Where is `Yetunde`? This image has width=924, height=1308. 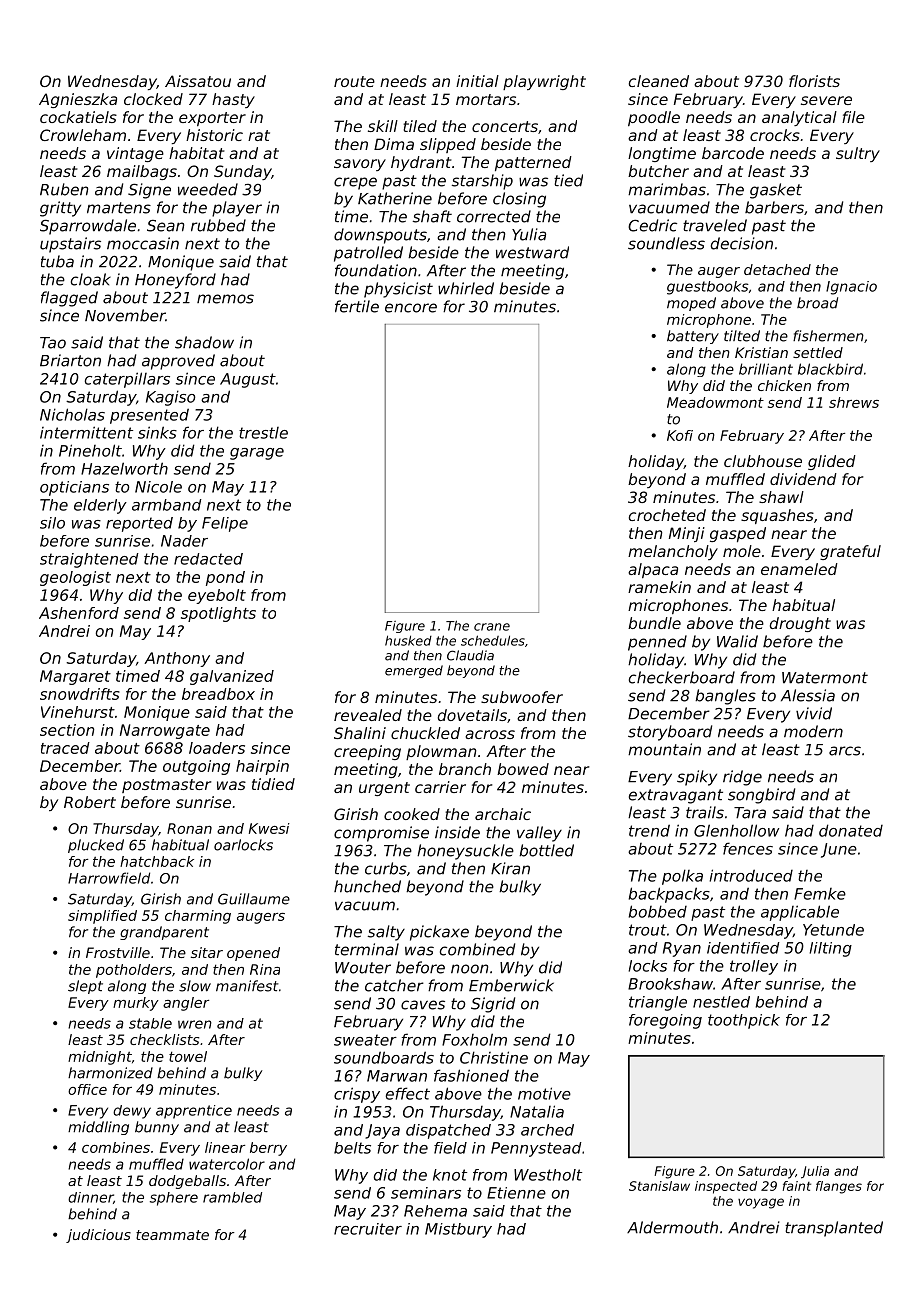 Yetunde is located at coordinates (833, 930).
